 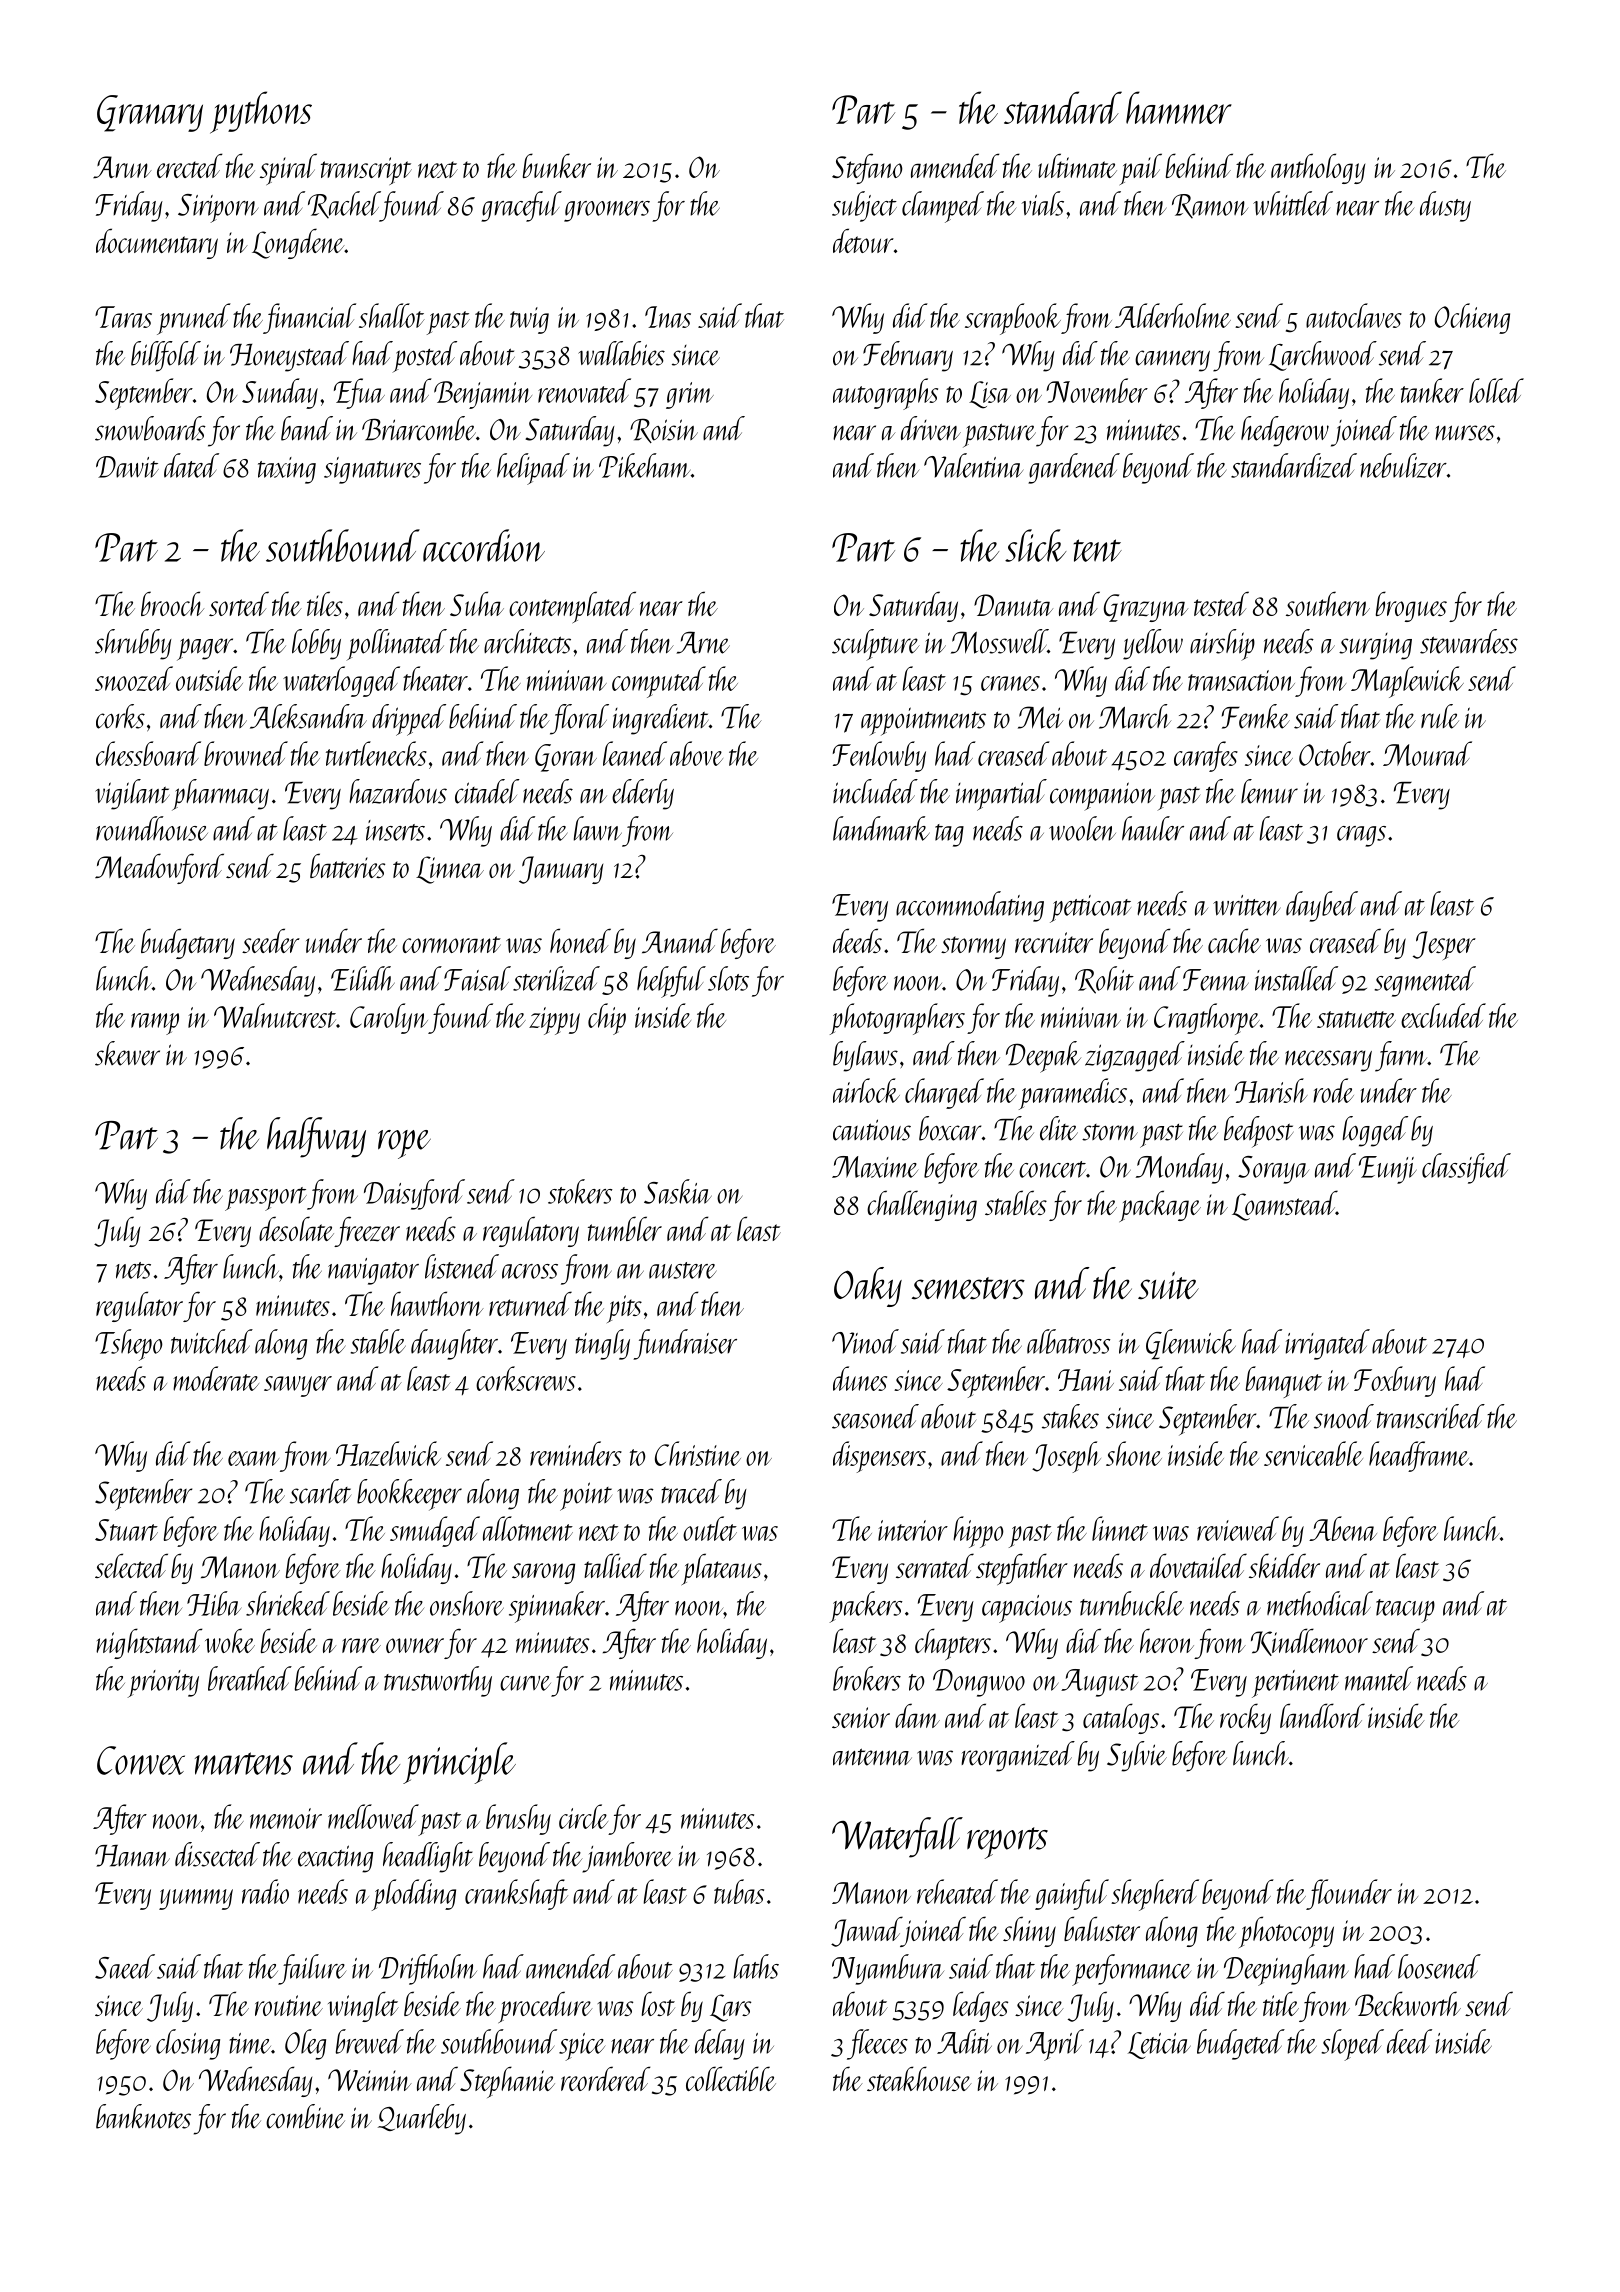 I want to click on Jesper, so click(x=1444, y=945).
